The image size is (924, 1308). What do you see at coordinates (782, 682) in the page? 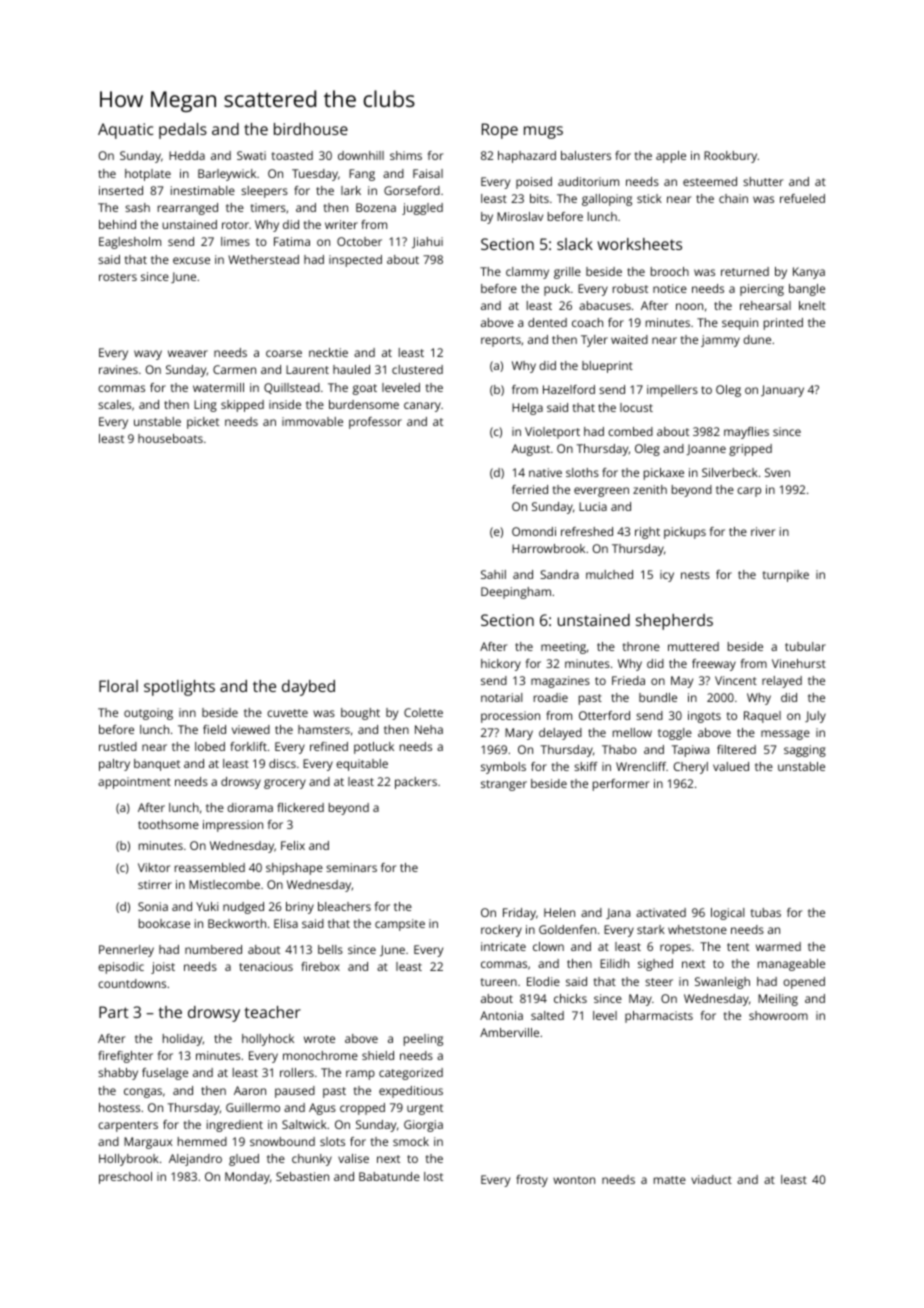
I see `relayed` at bounding box center [782, 682].
